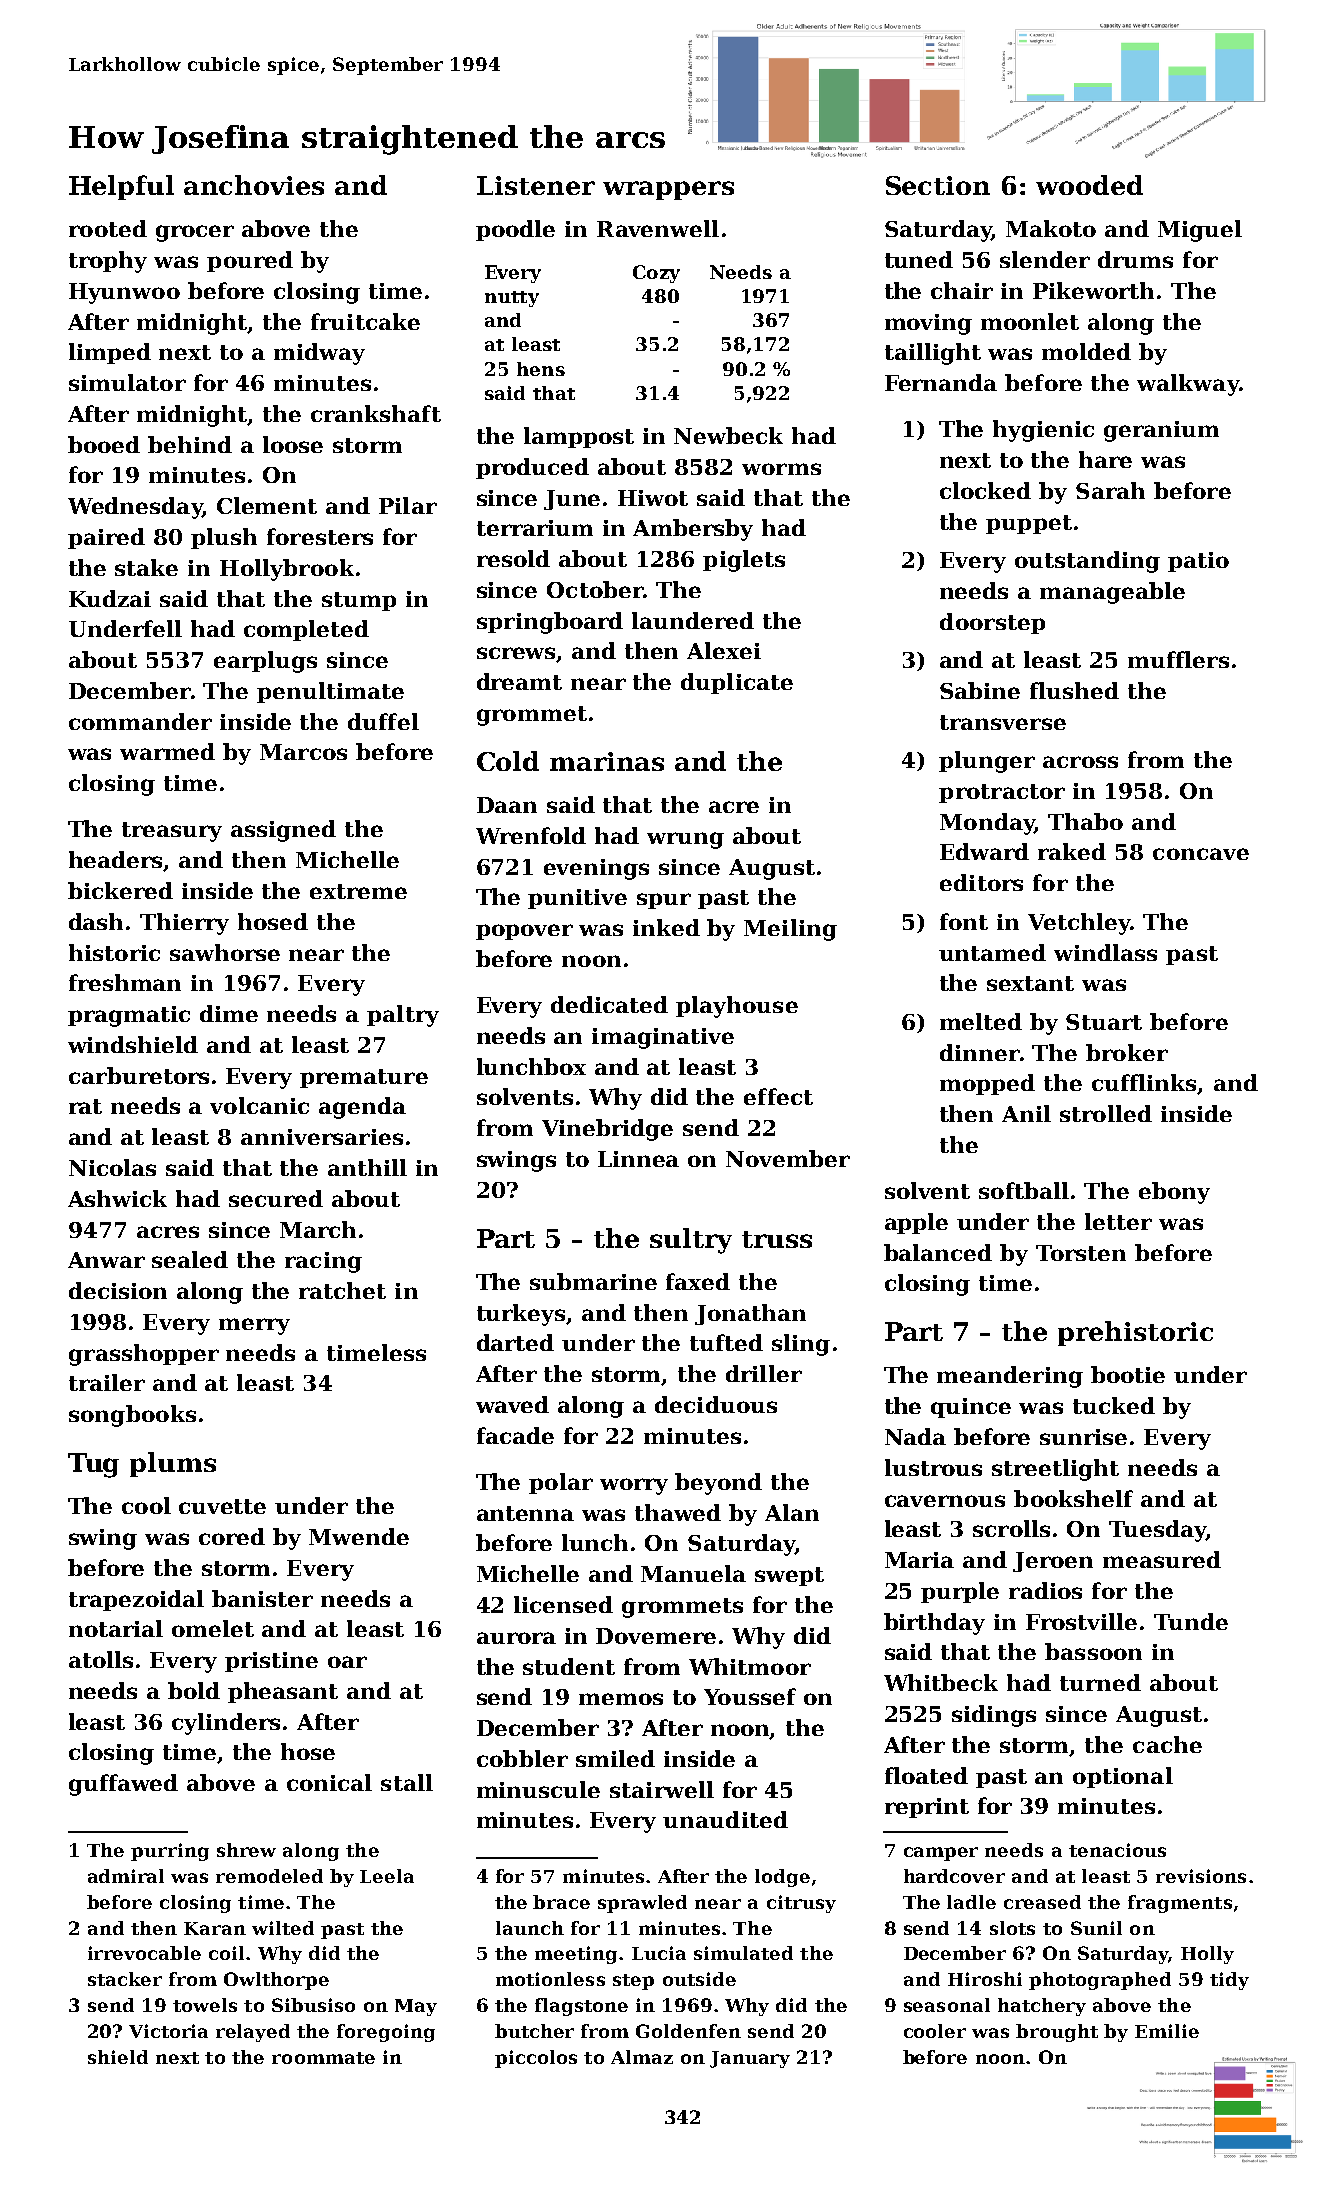 The width and height of the document is (1327, 2185). What do you see at coordinates (1089, 185) in the document?
I see `wooded` at bounding box center [1089, 185].
